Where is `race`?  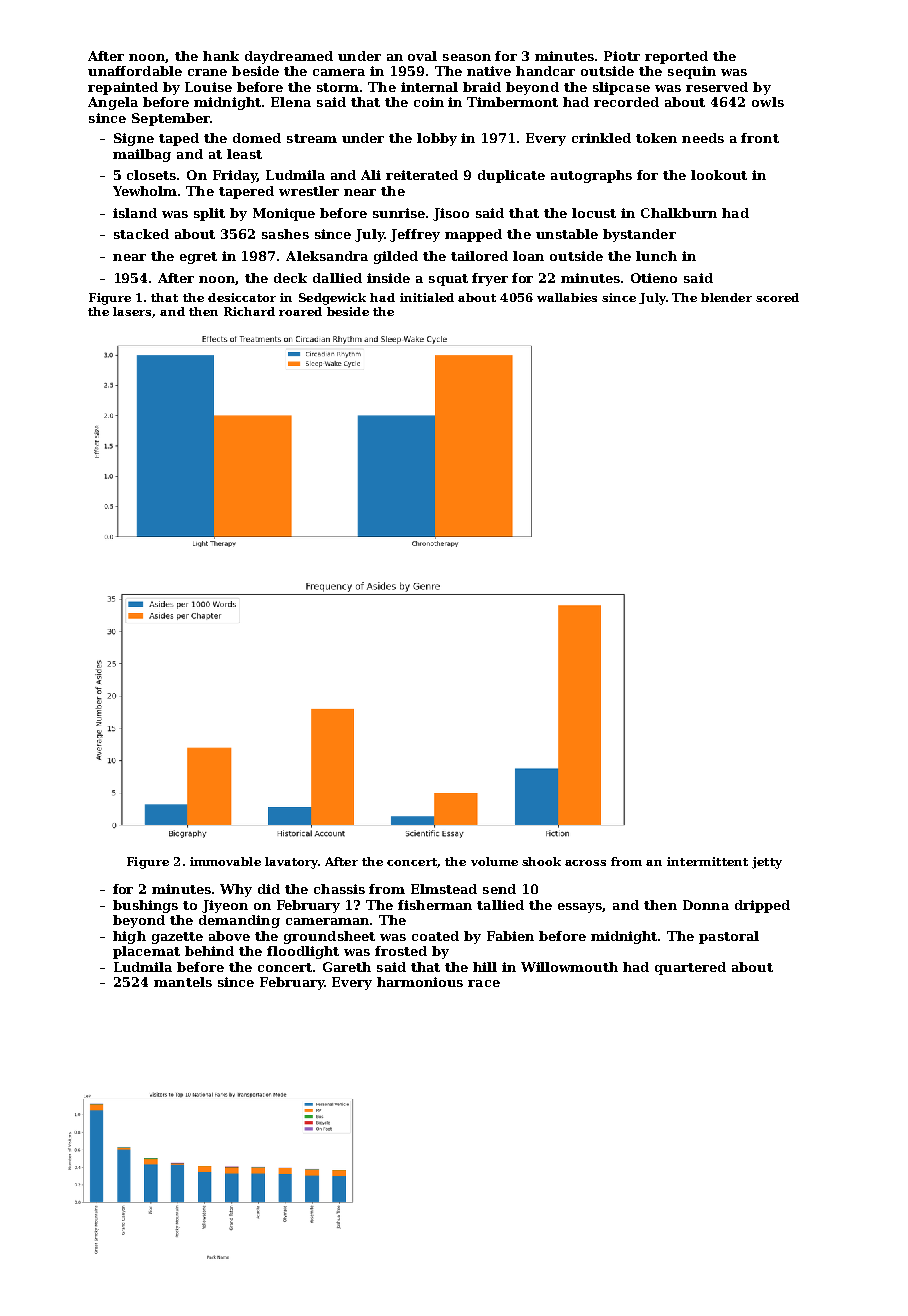
race is located at coordinates (484, 983).
